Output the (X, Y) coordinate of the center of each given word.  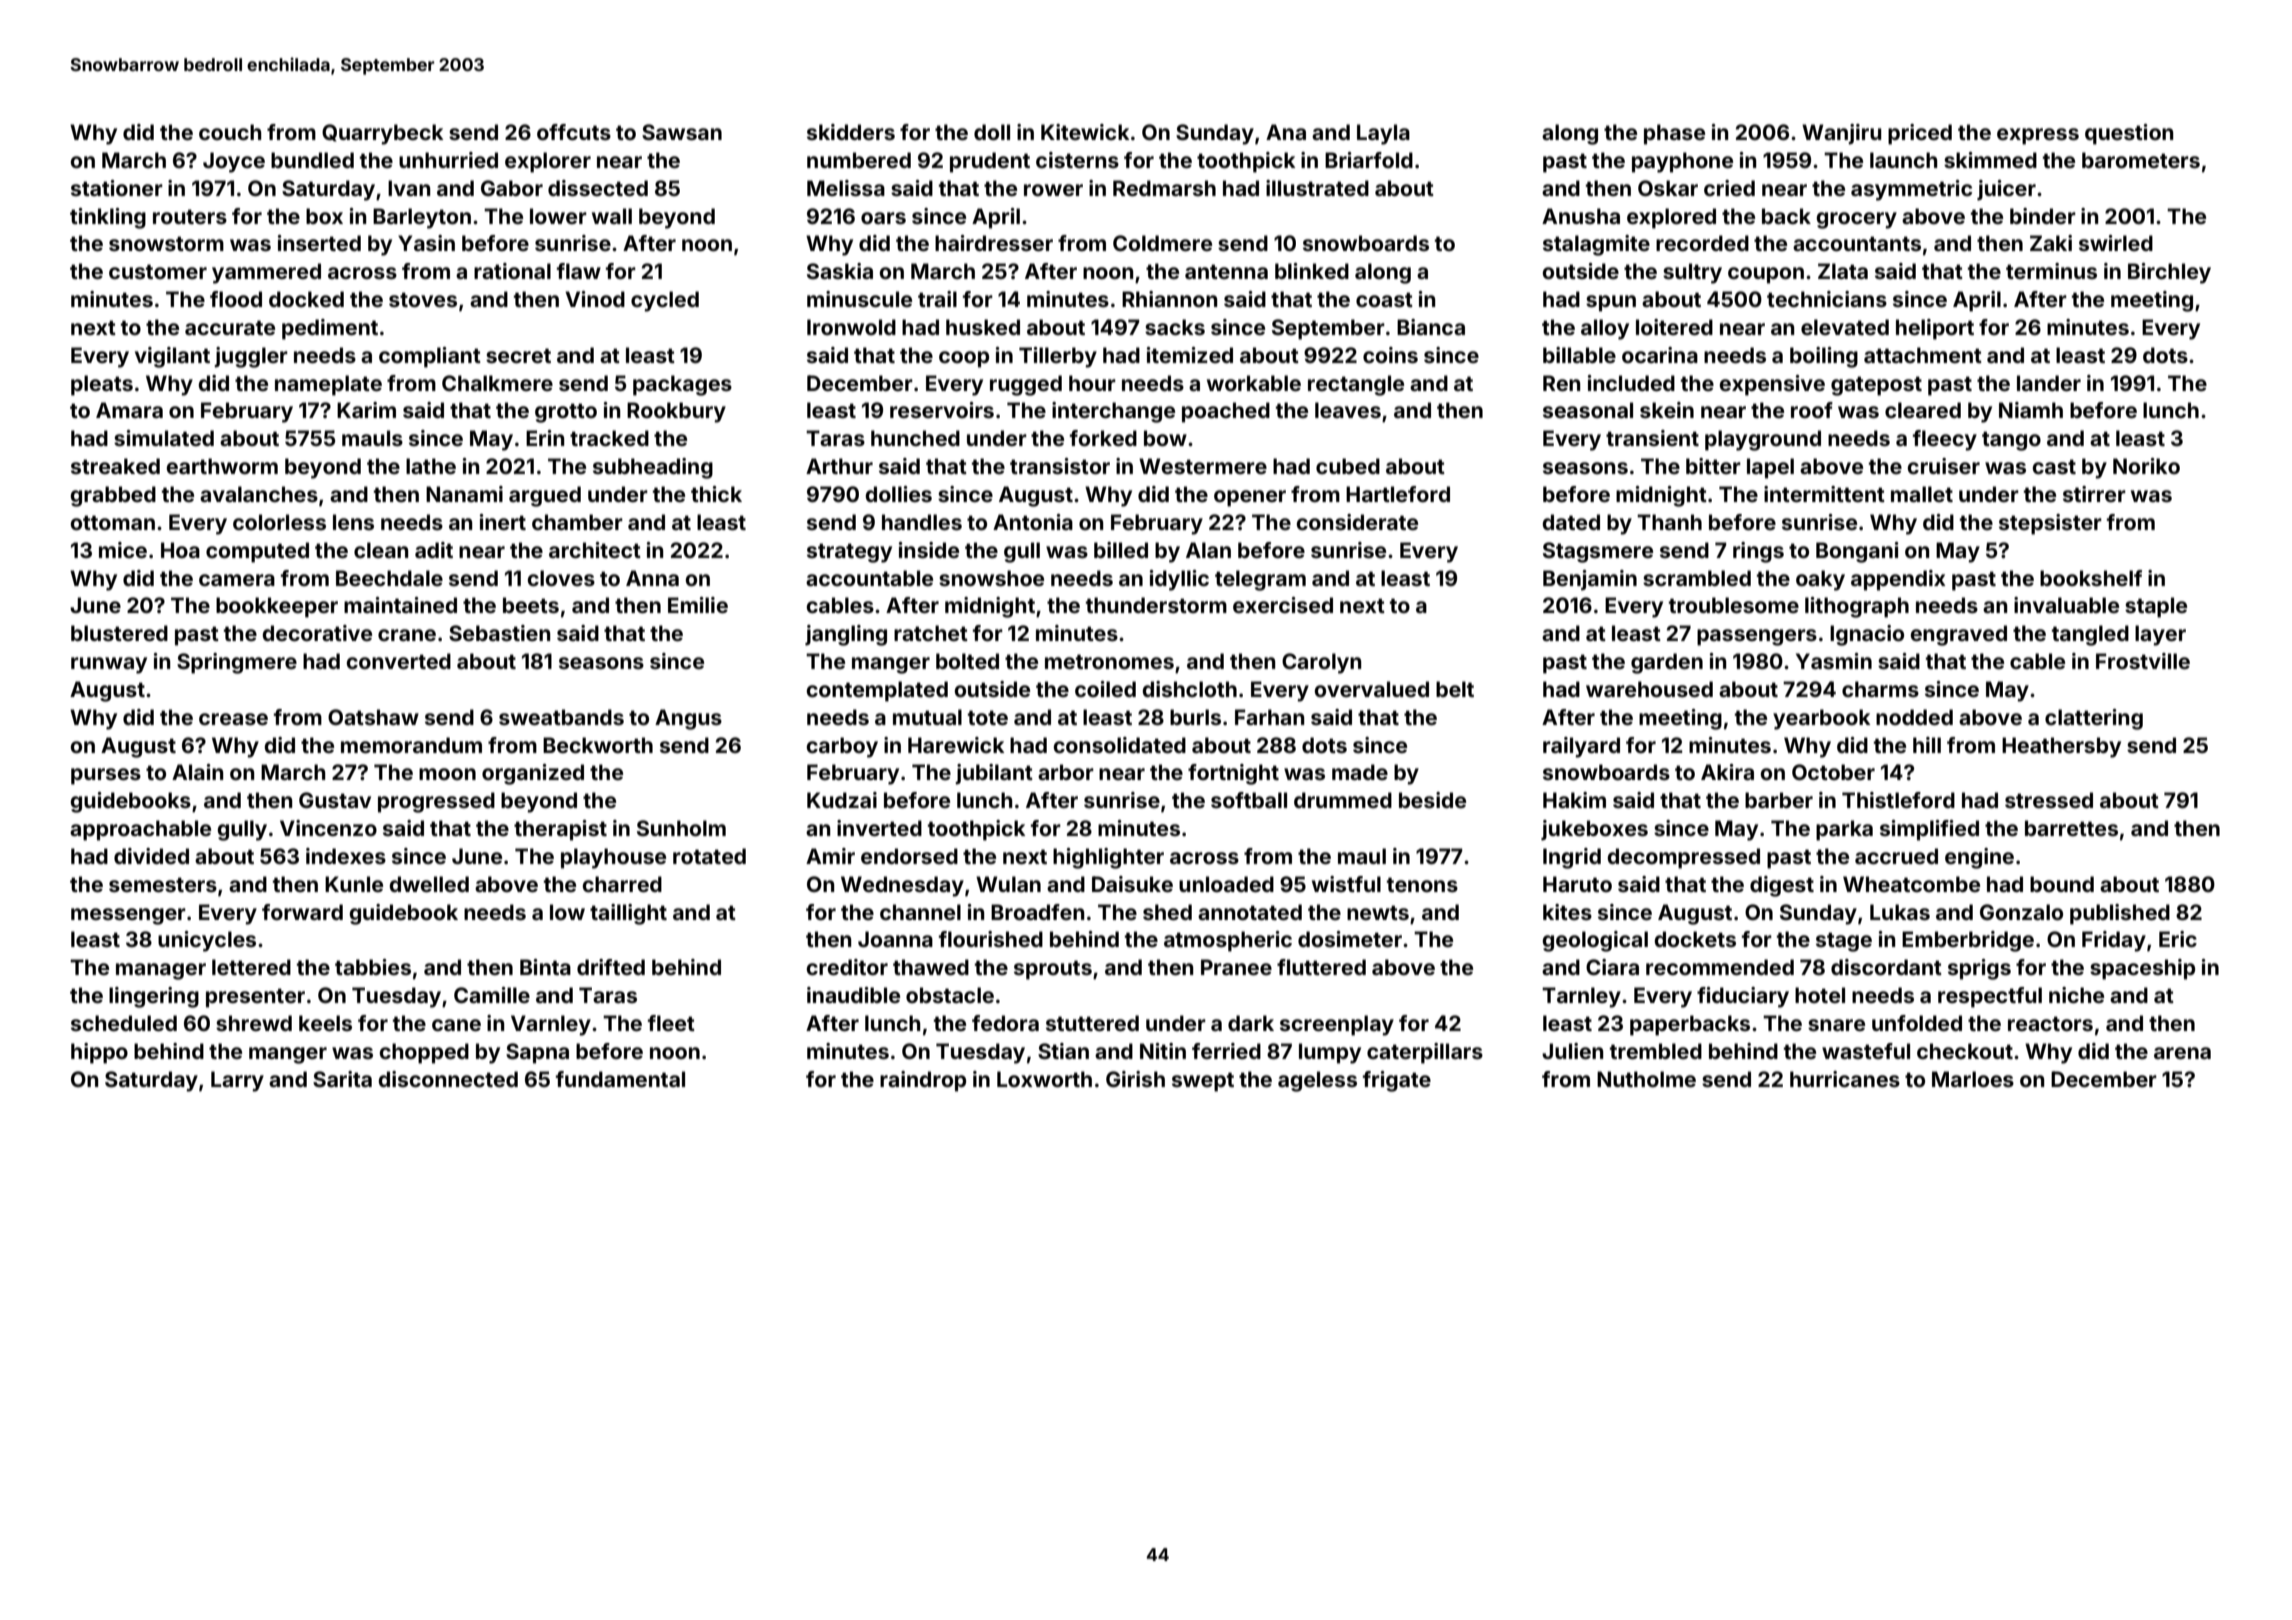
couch (230, 132)
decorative (317, 633)
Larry (237, 1081)
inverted (879, 828)
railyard (1581, 747)
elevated (1845, 327)
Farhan (1269, 717)
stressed (2049, 800)
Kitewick (1085, 132)
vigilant (172, 357)
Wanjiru (1841, 134)
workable (1254, 383)
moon (447, 774)
